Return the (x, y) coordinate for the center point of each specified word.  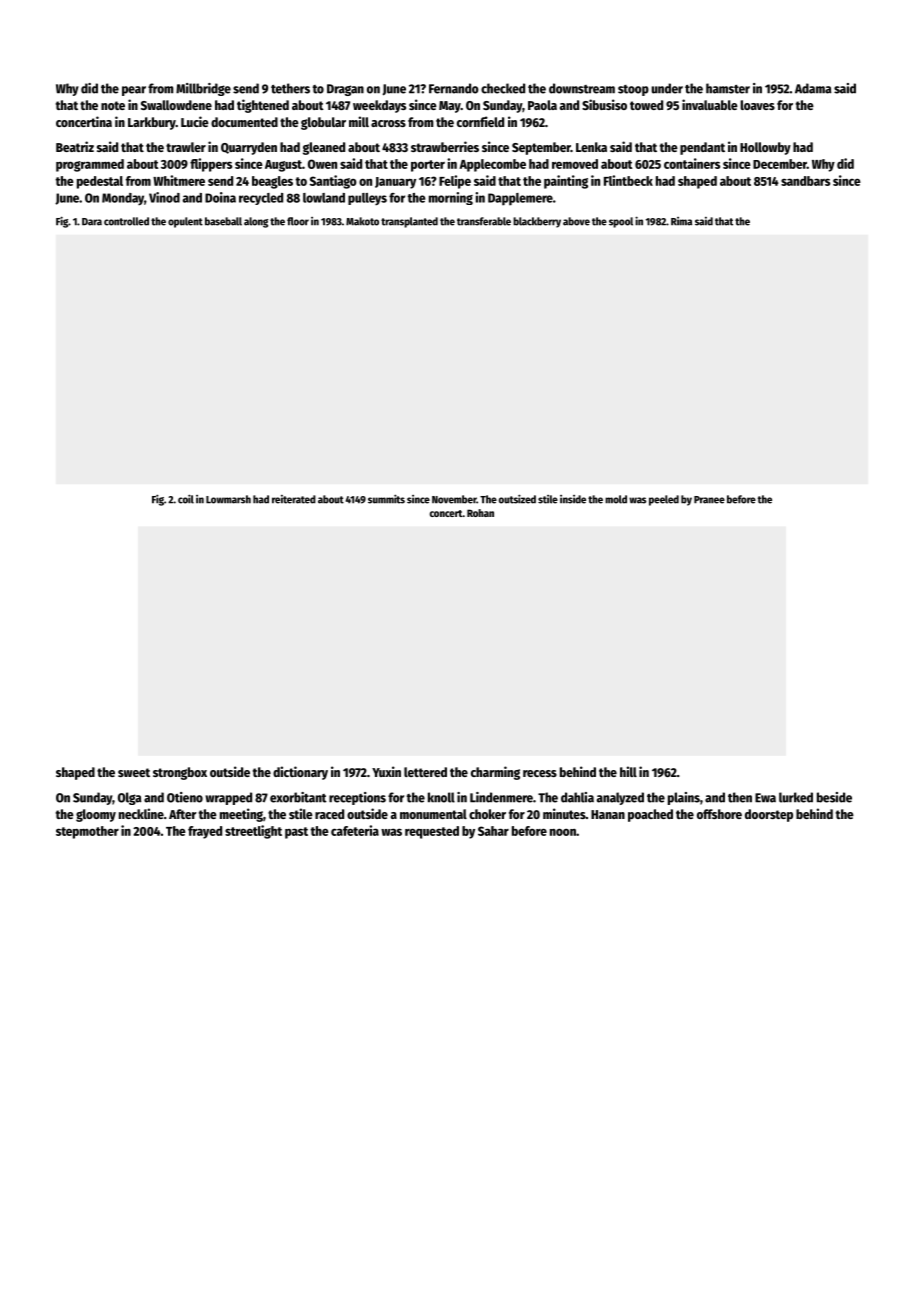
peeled (664, 500)
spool (621, 222)
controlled (126, 221)
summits (386, 499)
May (450, 107)
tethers (290, 88)
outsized (517, 499)
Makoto (362, 221)
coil (186, 499)
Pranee (709, 500)
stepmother (87, 832)
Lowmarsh (228, 499)
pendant (702, 148)
